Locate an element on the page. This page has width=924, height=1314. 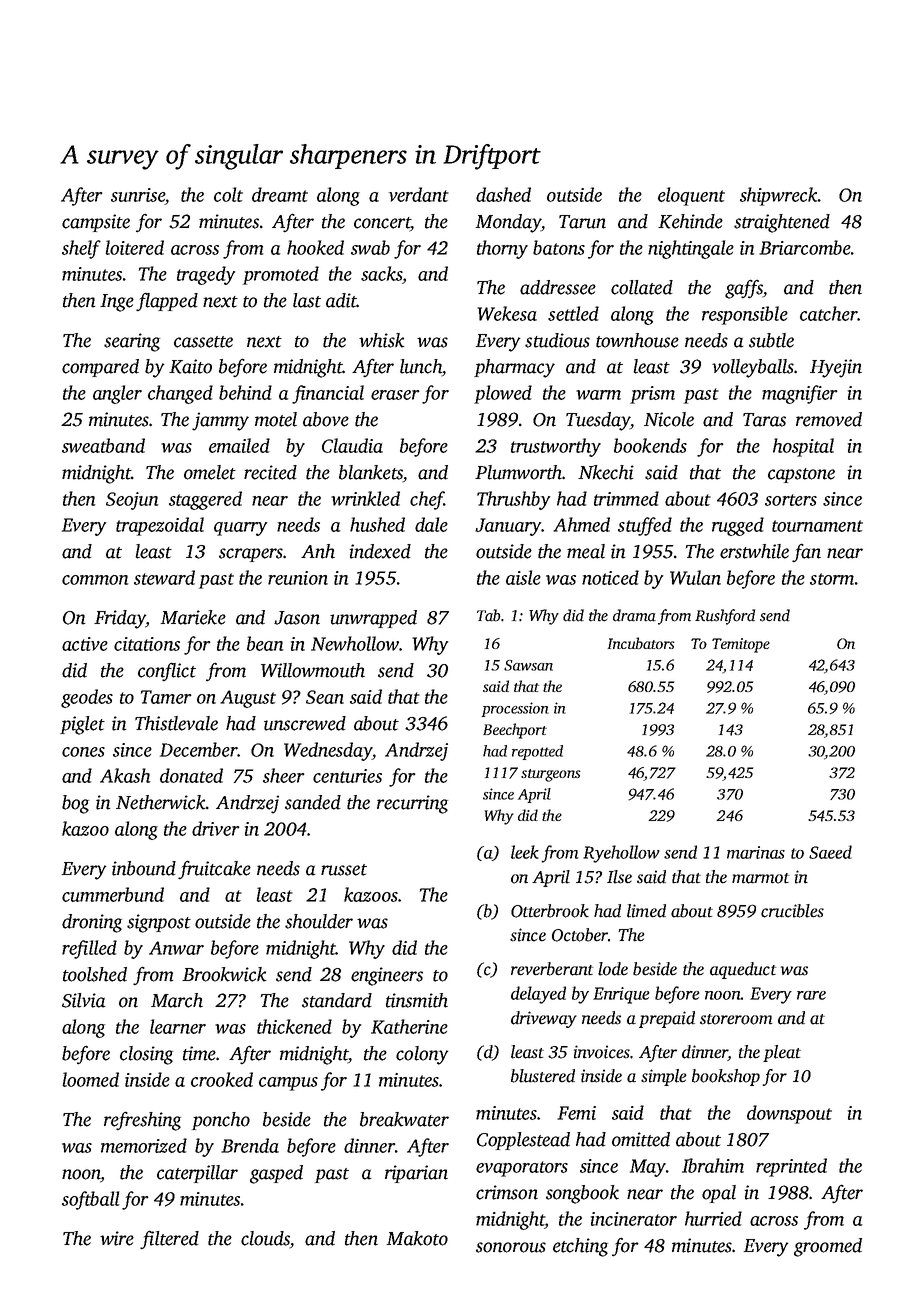
driver is located at coordinates (215, 828).
